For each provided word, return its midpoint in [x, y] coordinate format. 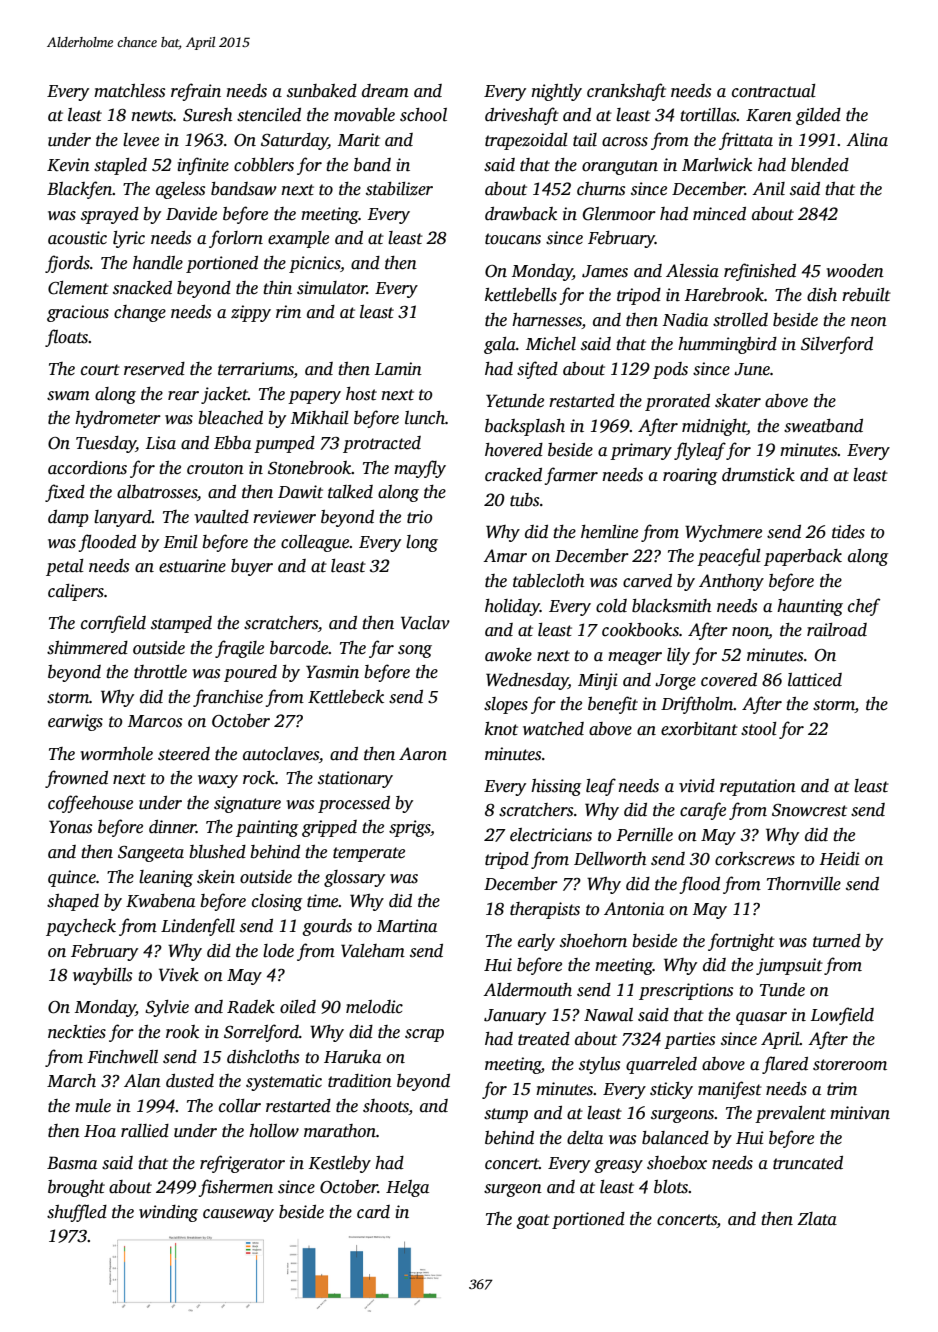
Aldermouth [527, 990]
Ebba [232, 443]
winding [168, 1213]
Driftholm [697, 705]
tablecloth [548, 581]
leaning [166, 878]
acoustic [77, 238]
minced [719, 214]
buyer [252, 567]
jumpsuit [789, 966]
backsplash [525, 427]
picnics [314, 264]
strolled [740, 320]
